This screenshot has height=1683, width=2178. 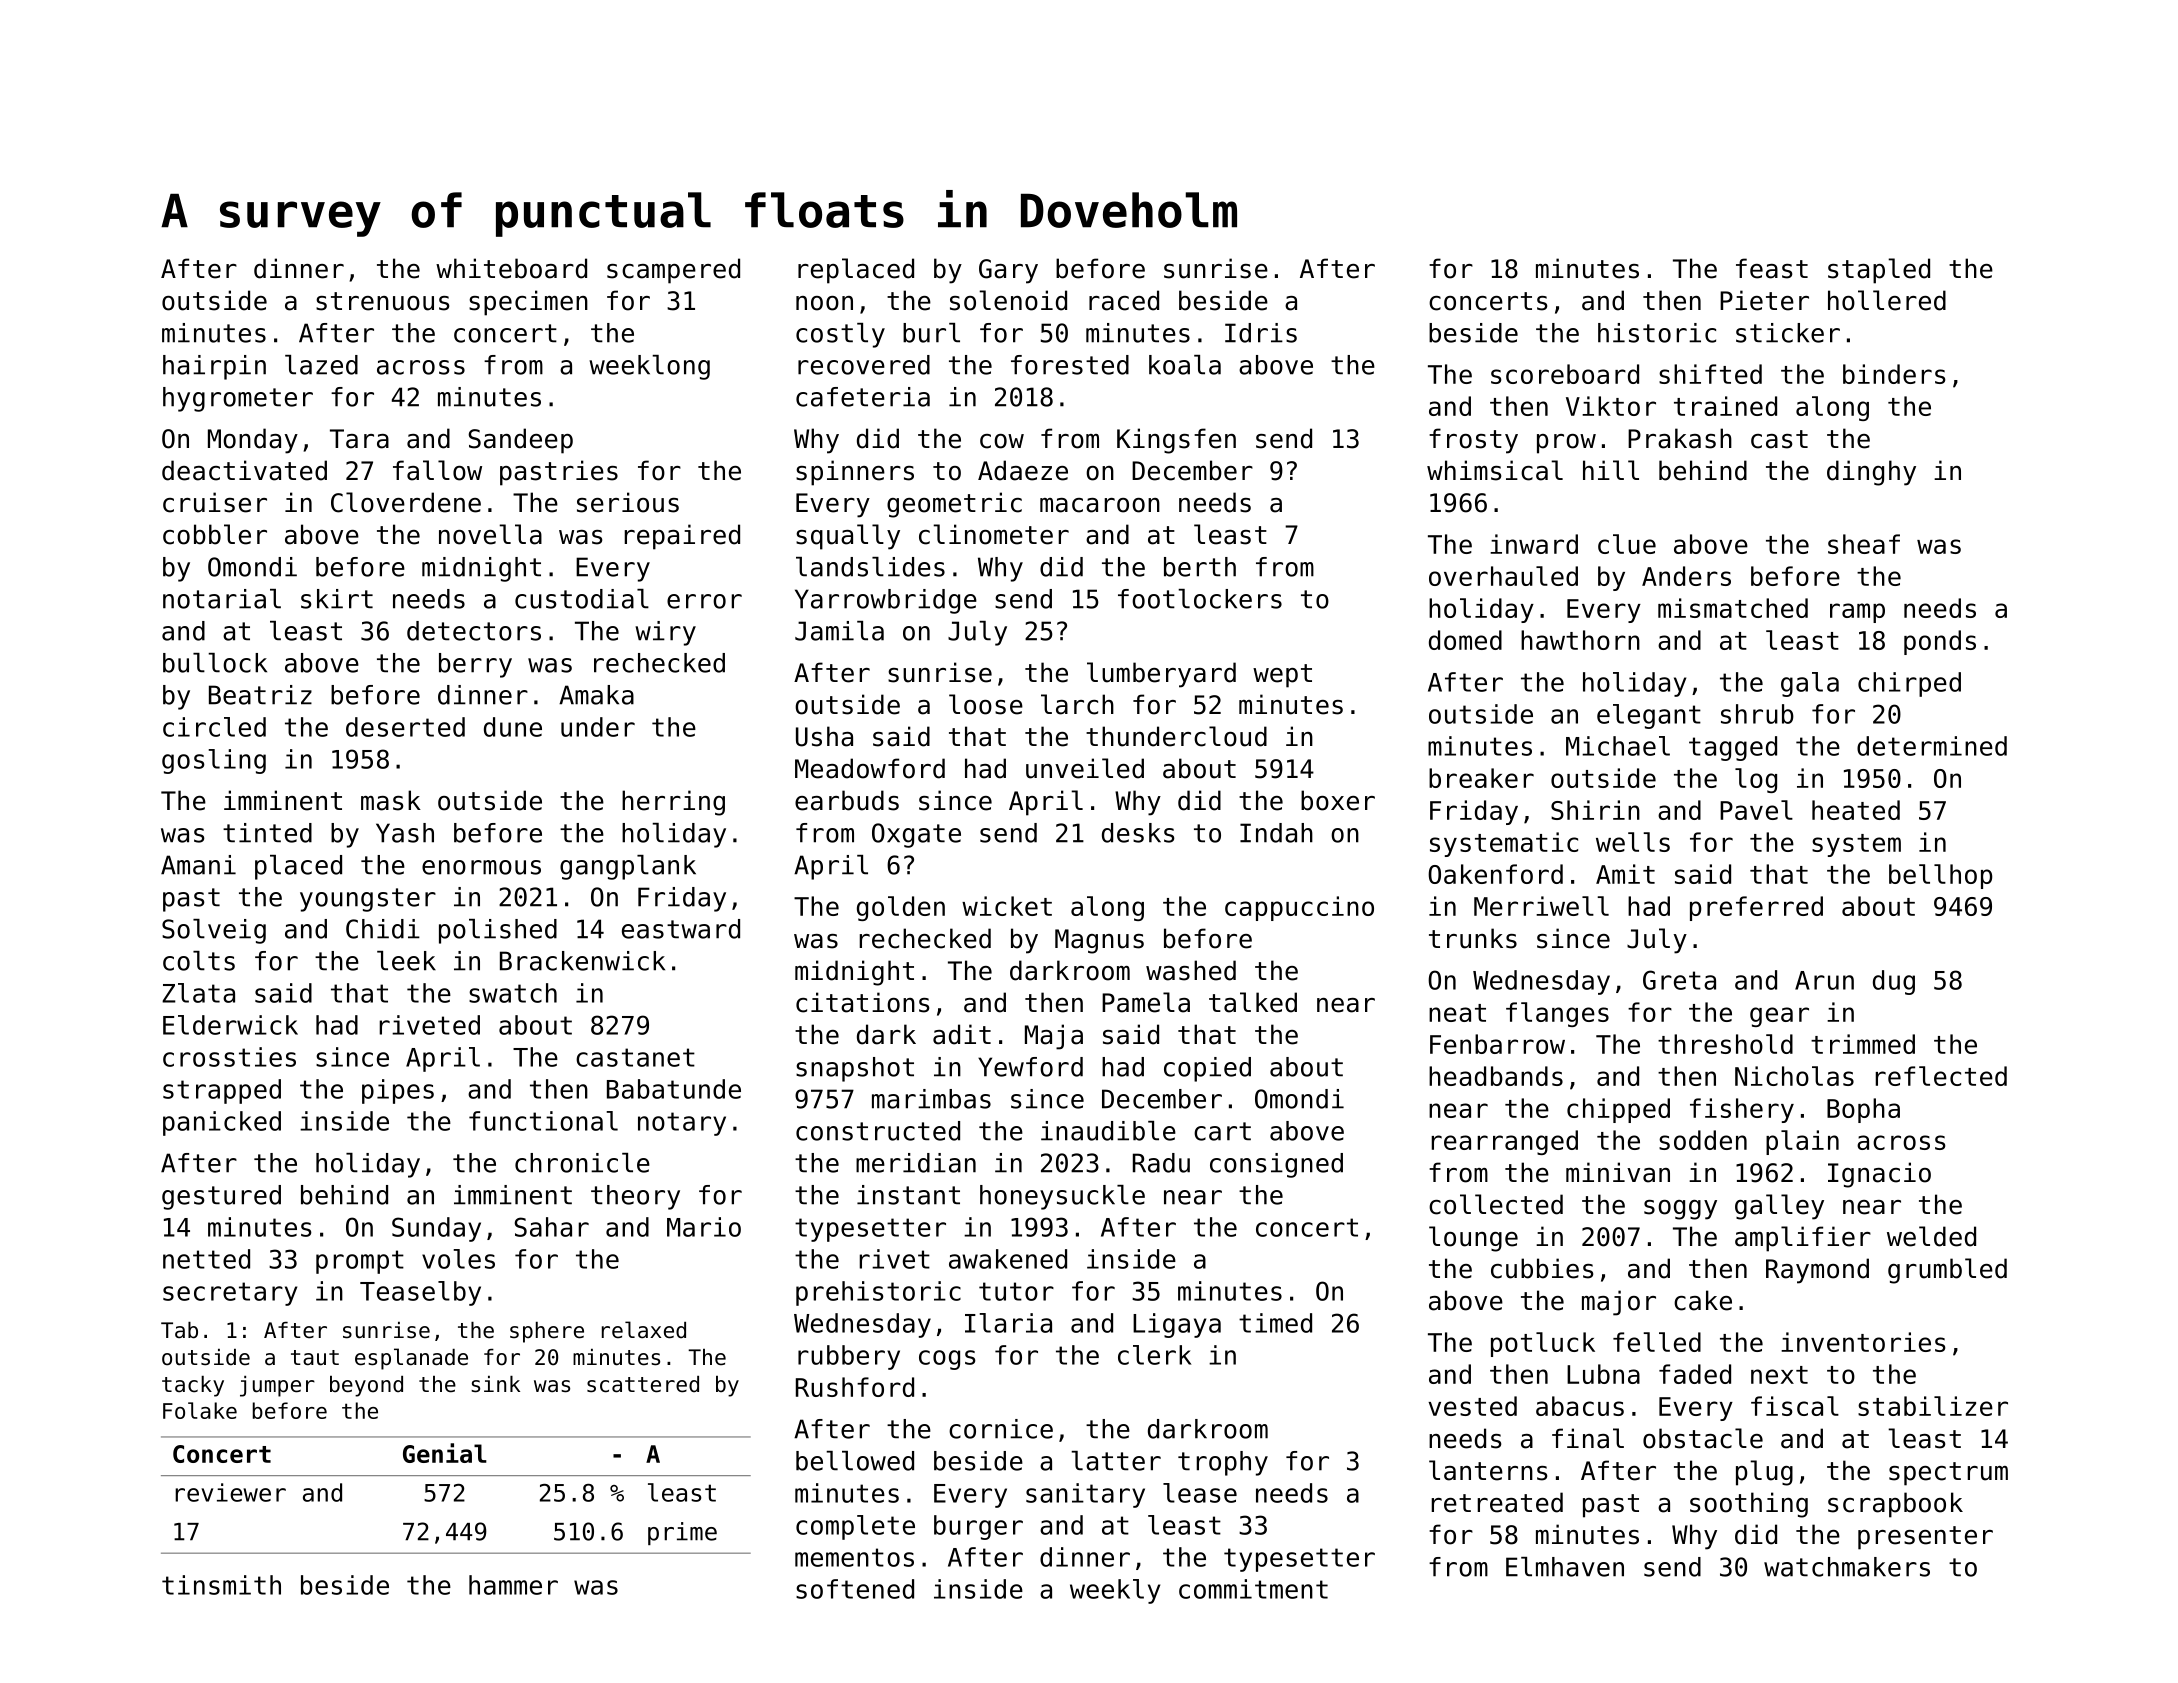 What do you see at coordinates (1871, 473) in the screenshot?
I see `dinghy` at bounding box center [1871, 473].
